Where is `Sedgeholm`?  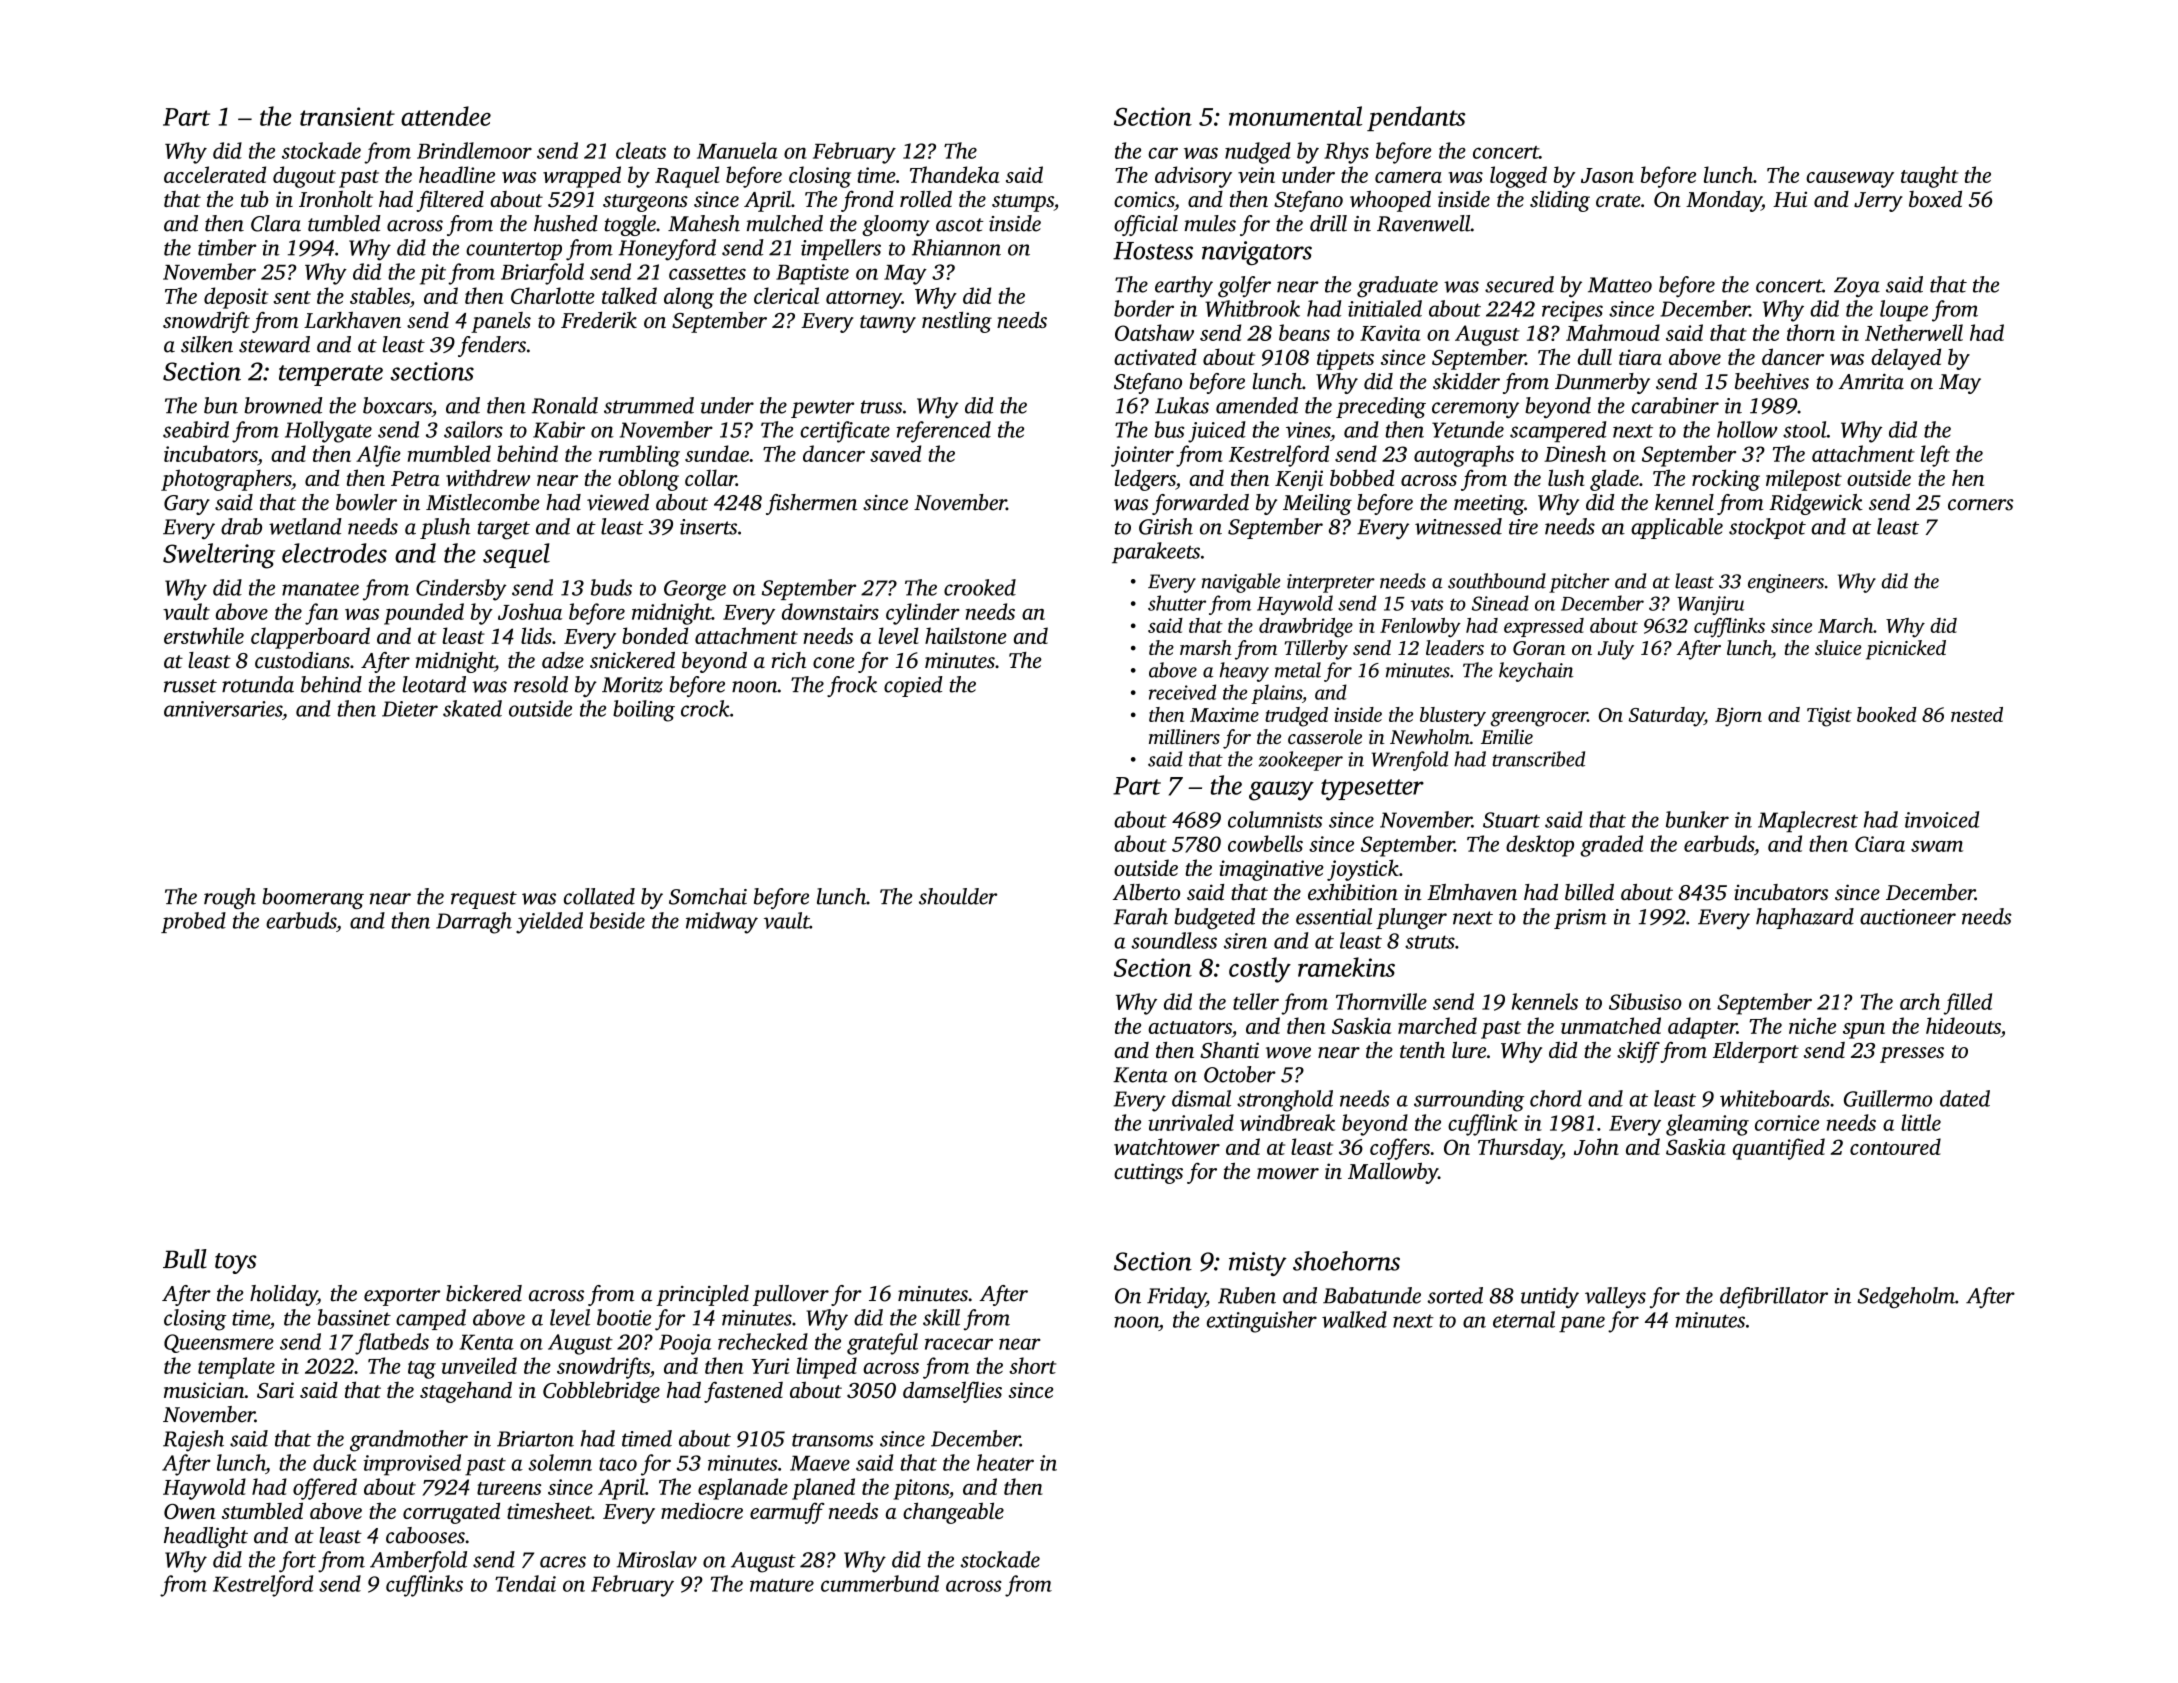
Sedgeholm is located at coordinates (1906, 1298).
